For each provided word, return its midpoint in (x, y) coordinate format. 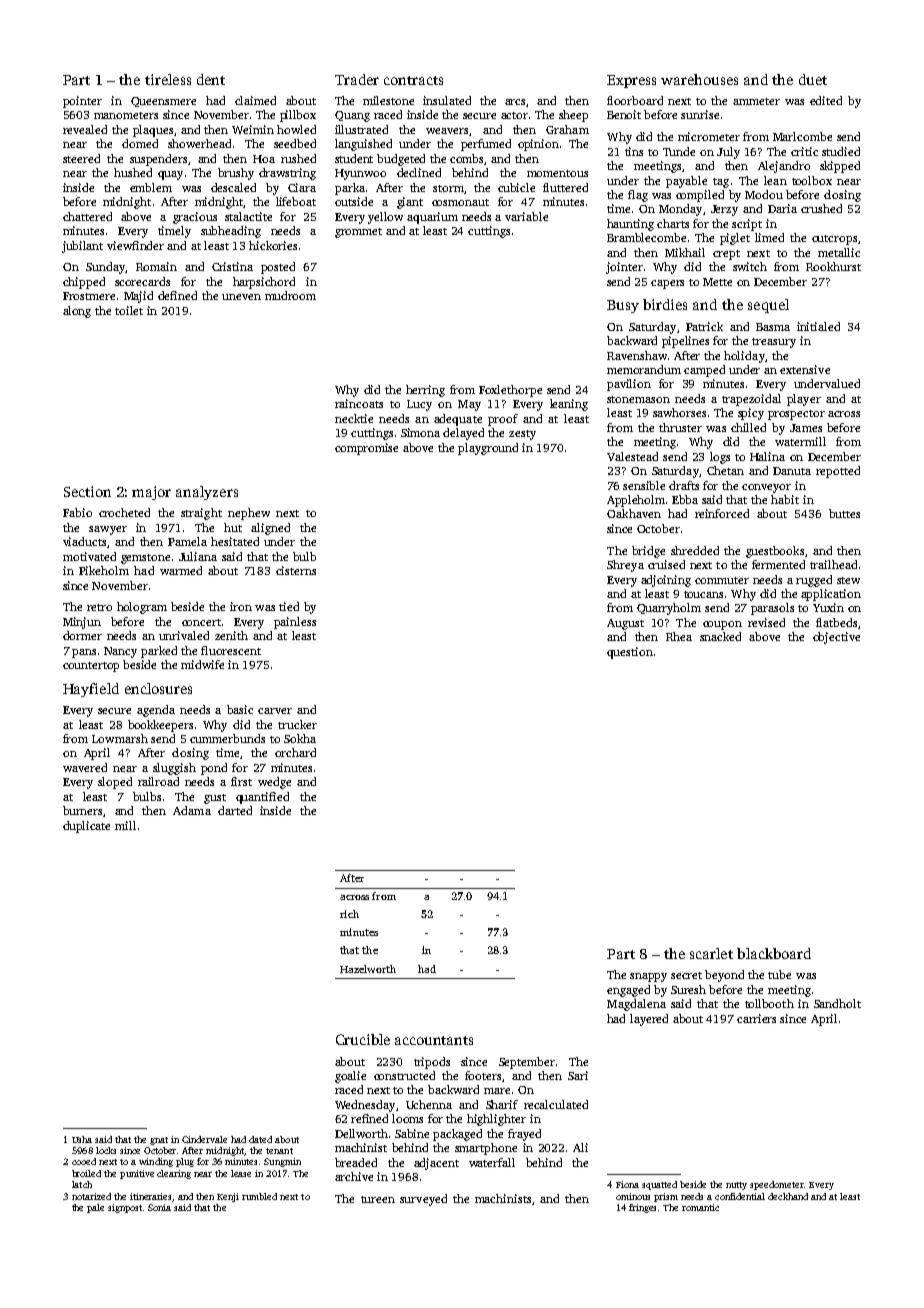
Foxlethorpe (510, 391)
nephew (249, 514)
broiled (86, 1173)
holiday (744, 357)
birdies (665, 304)
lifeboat (296, 201)
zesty (522, 435)
